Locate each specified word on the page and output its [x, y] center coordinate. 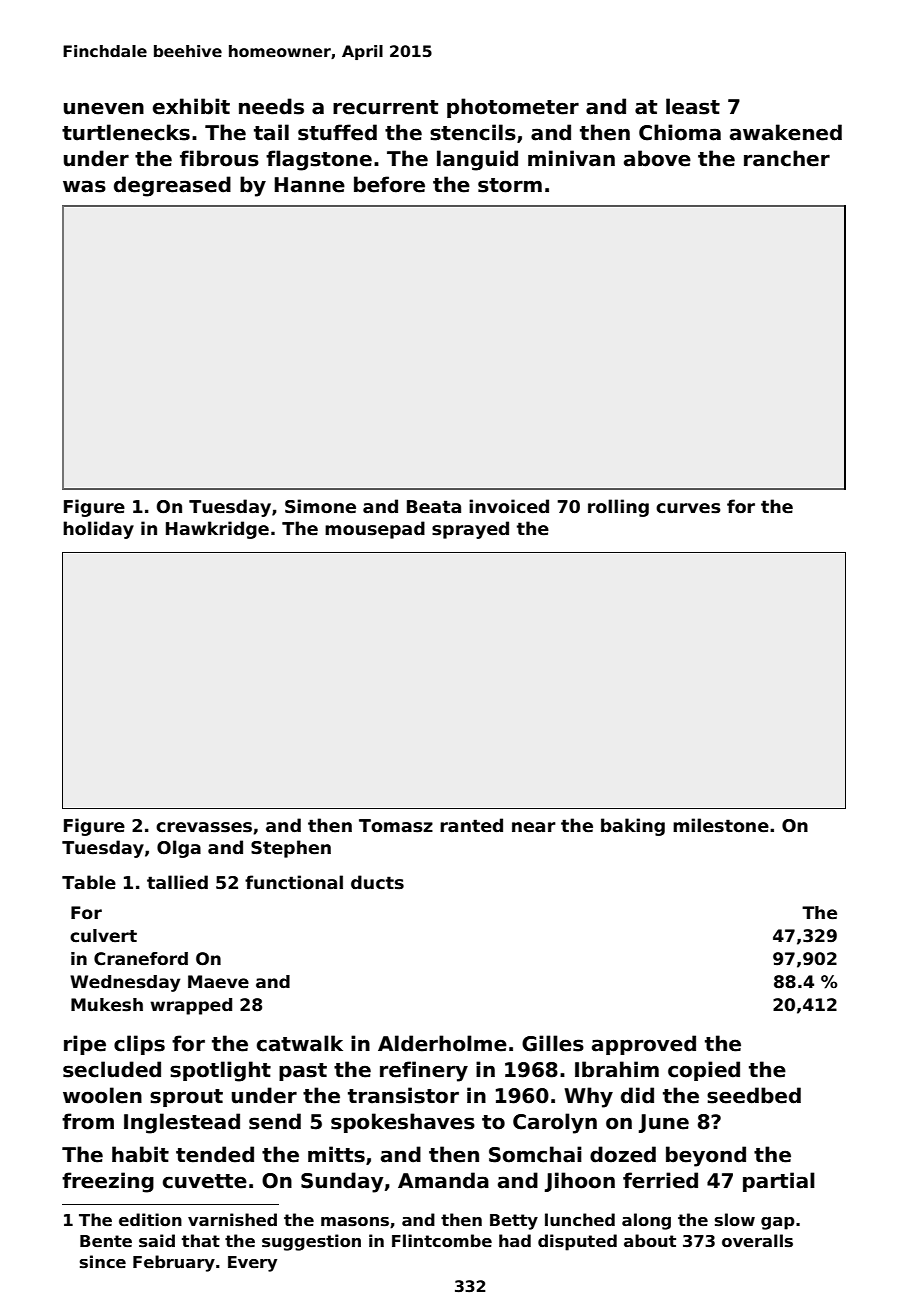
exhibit [191, 106]
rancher [787, 158]
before [389, 184]
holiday [98, 530]
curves [688, 508]
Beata [434, 507]
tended [215, 1154]
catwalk [300, 1043]
